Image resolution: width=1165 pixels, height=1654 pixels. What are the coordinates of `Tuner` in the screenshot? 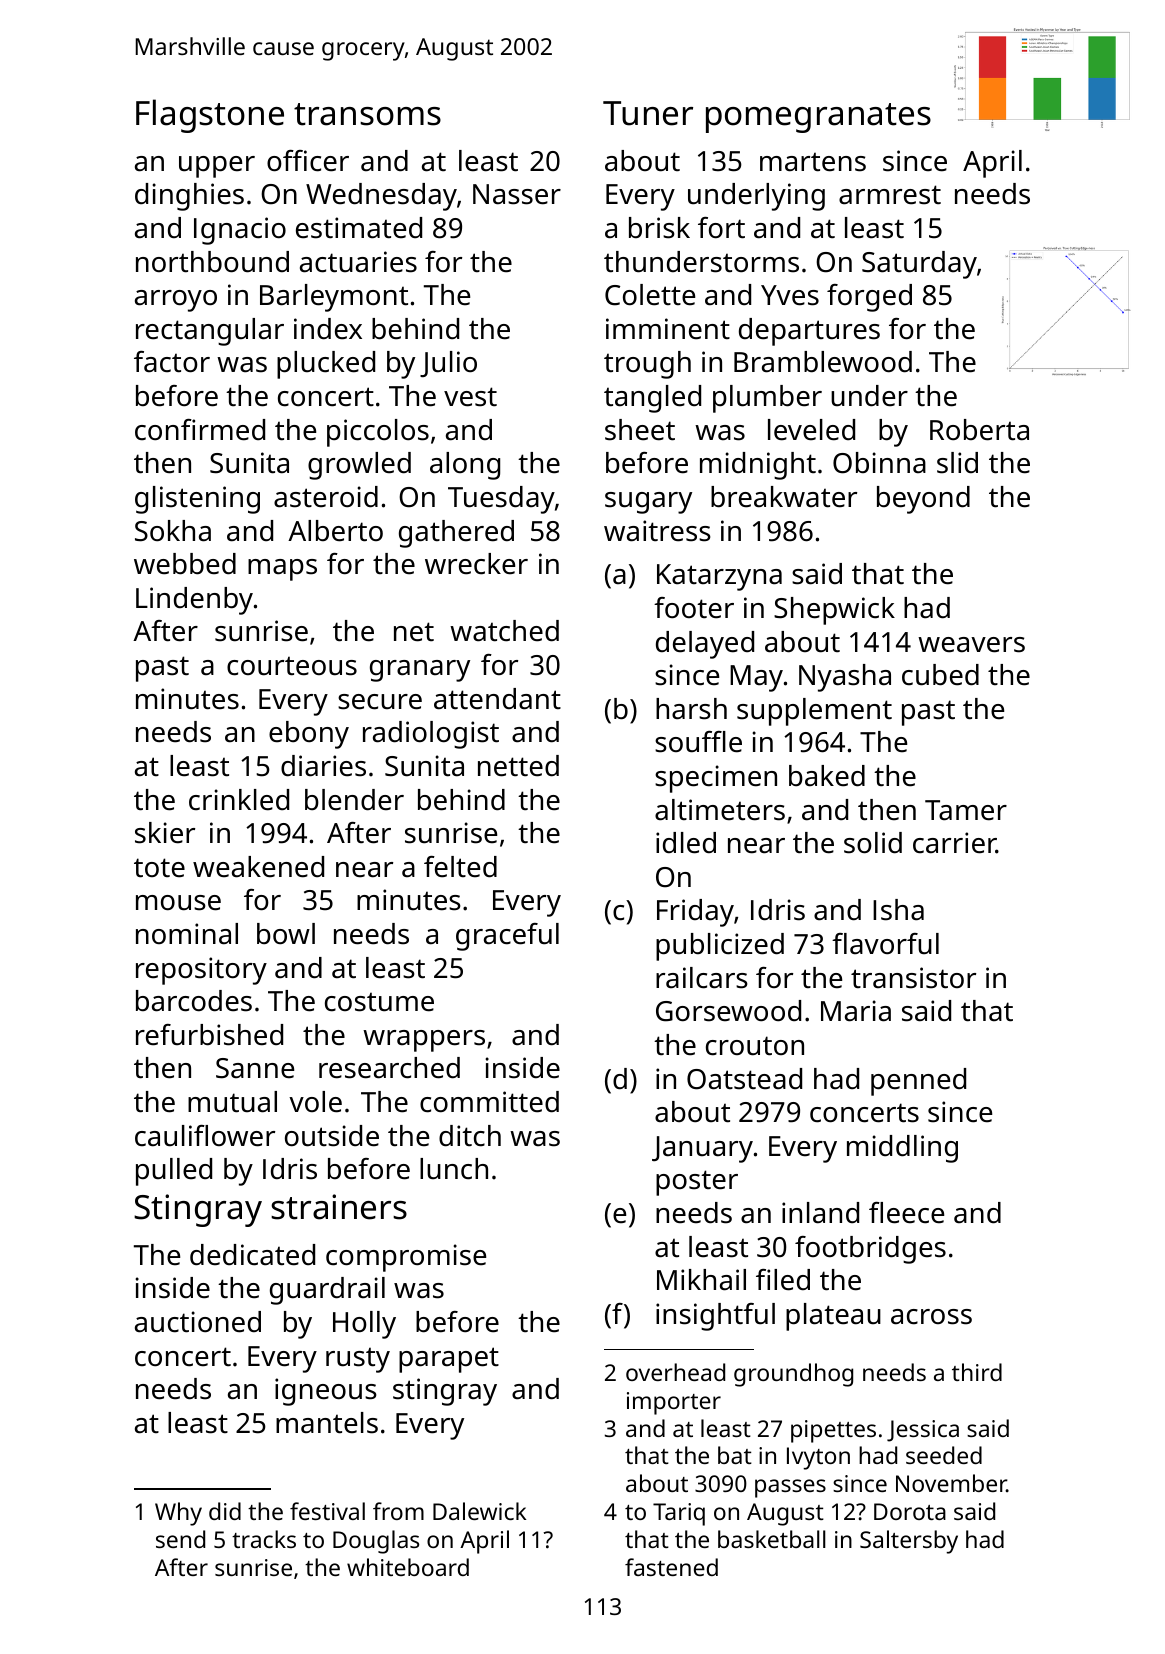 It's located at (648, 113).
